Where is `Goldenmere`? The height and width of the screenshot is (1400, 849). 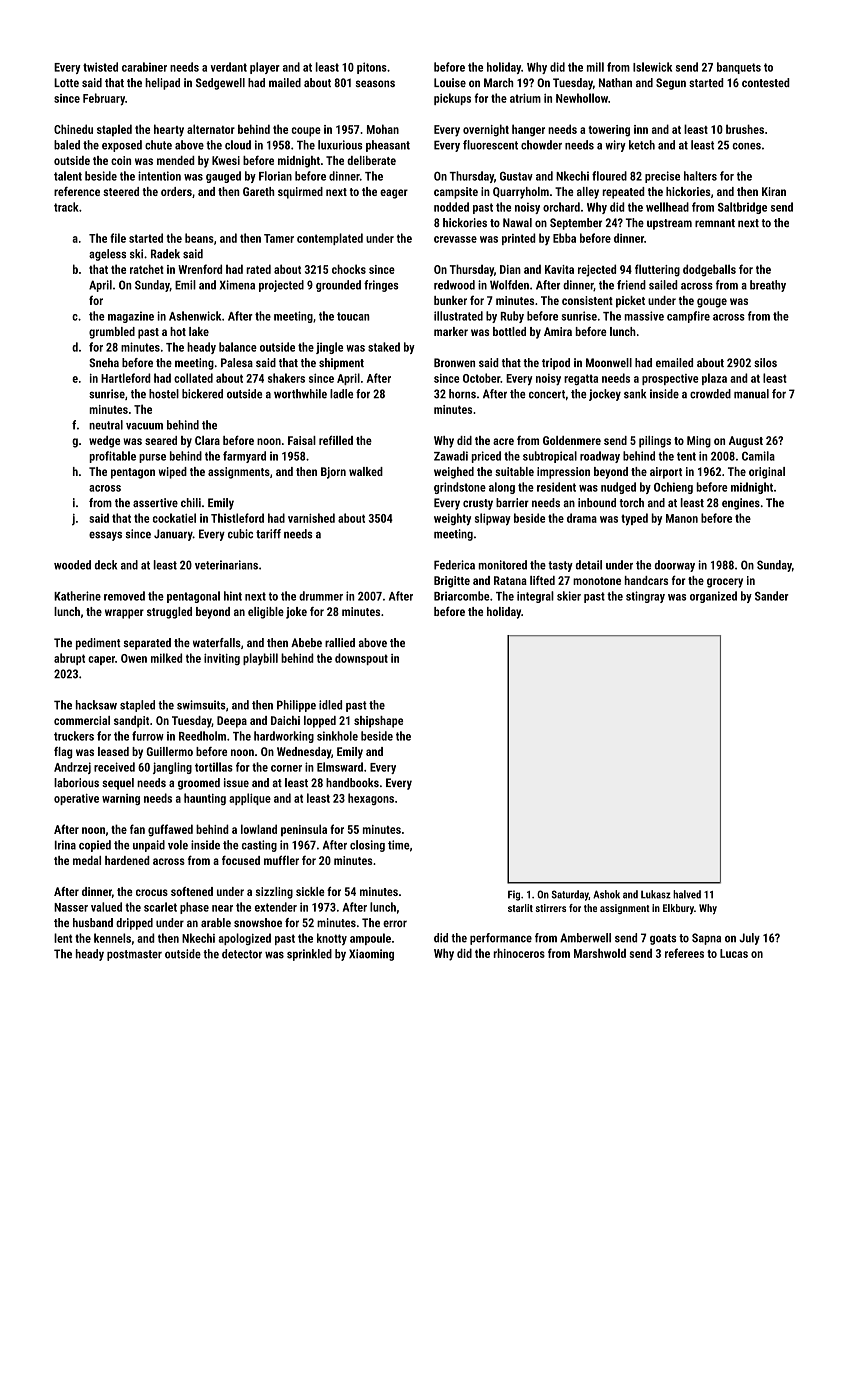
Goldenmere is located at coordinates (572, 440).
